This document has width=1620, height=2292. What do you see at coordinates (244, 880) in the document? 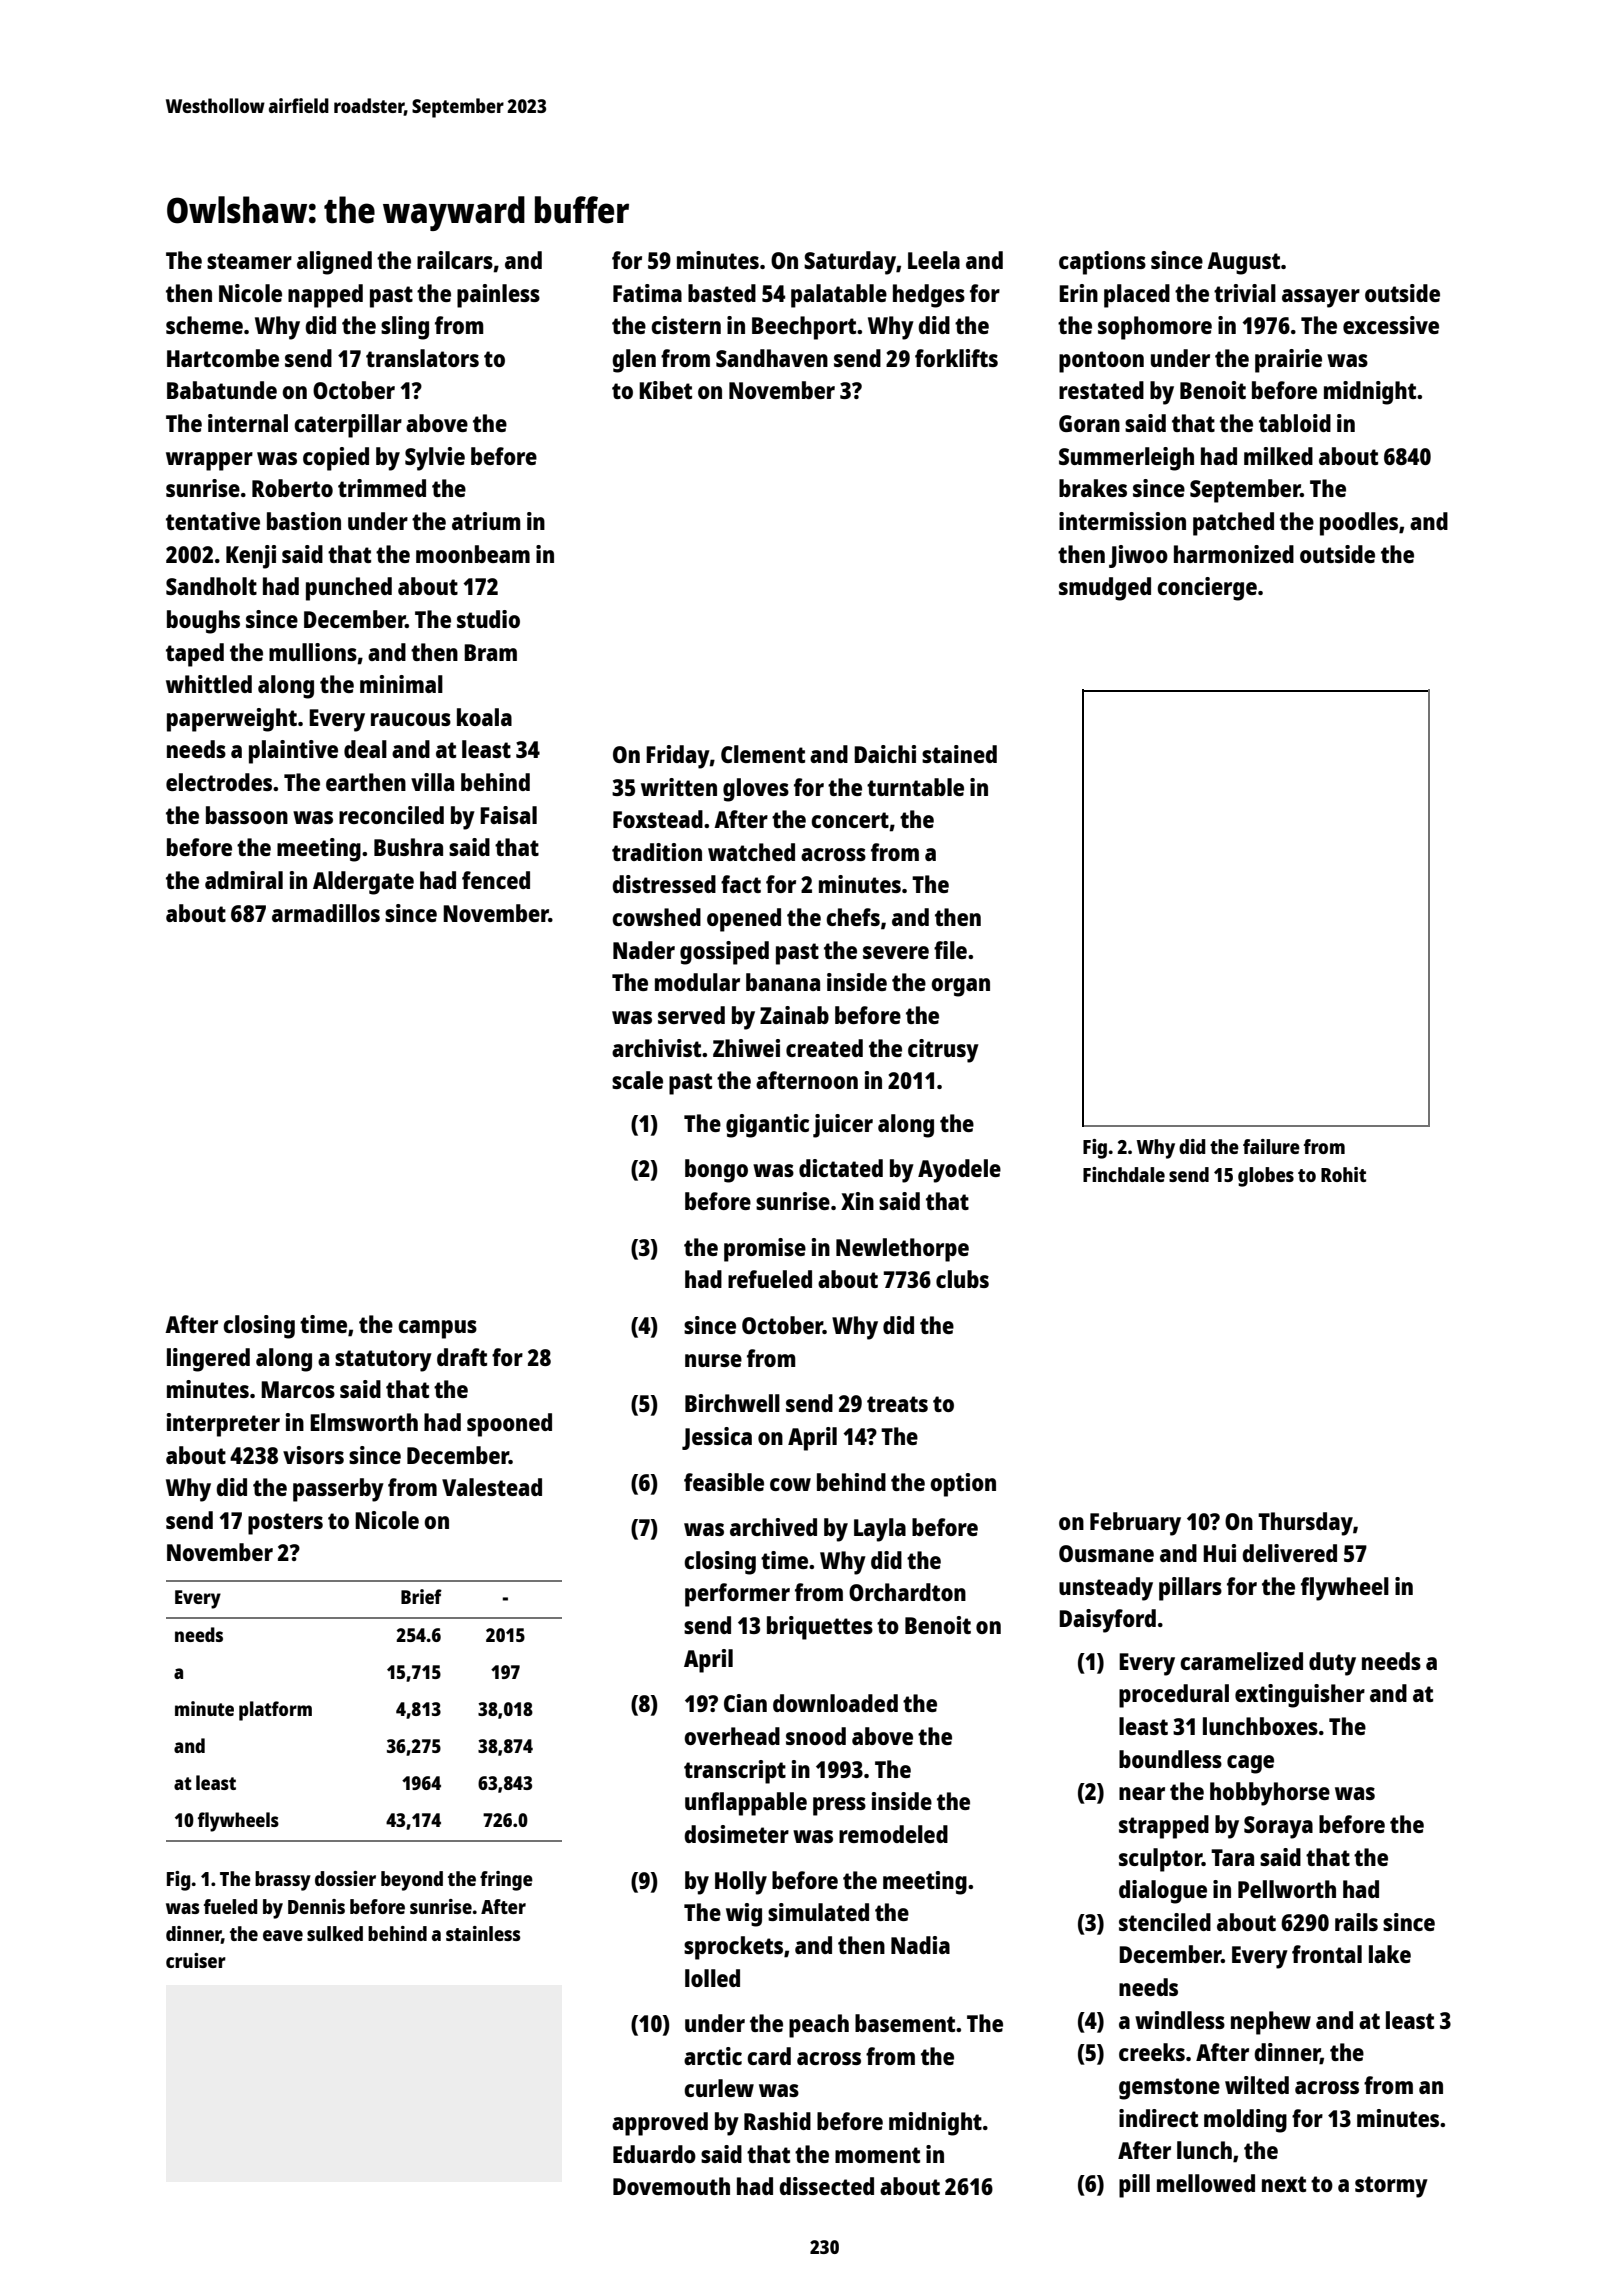
I see `admiral` at bounding box center [244, 880].
